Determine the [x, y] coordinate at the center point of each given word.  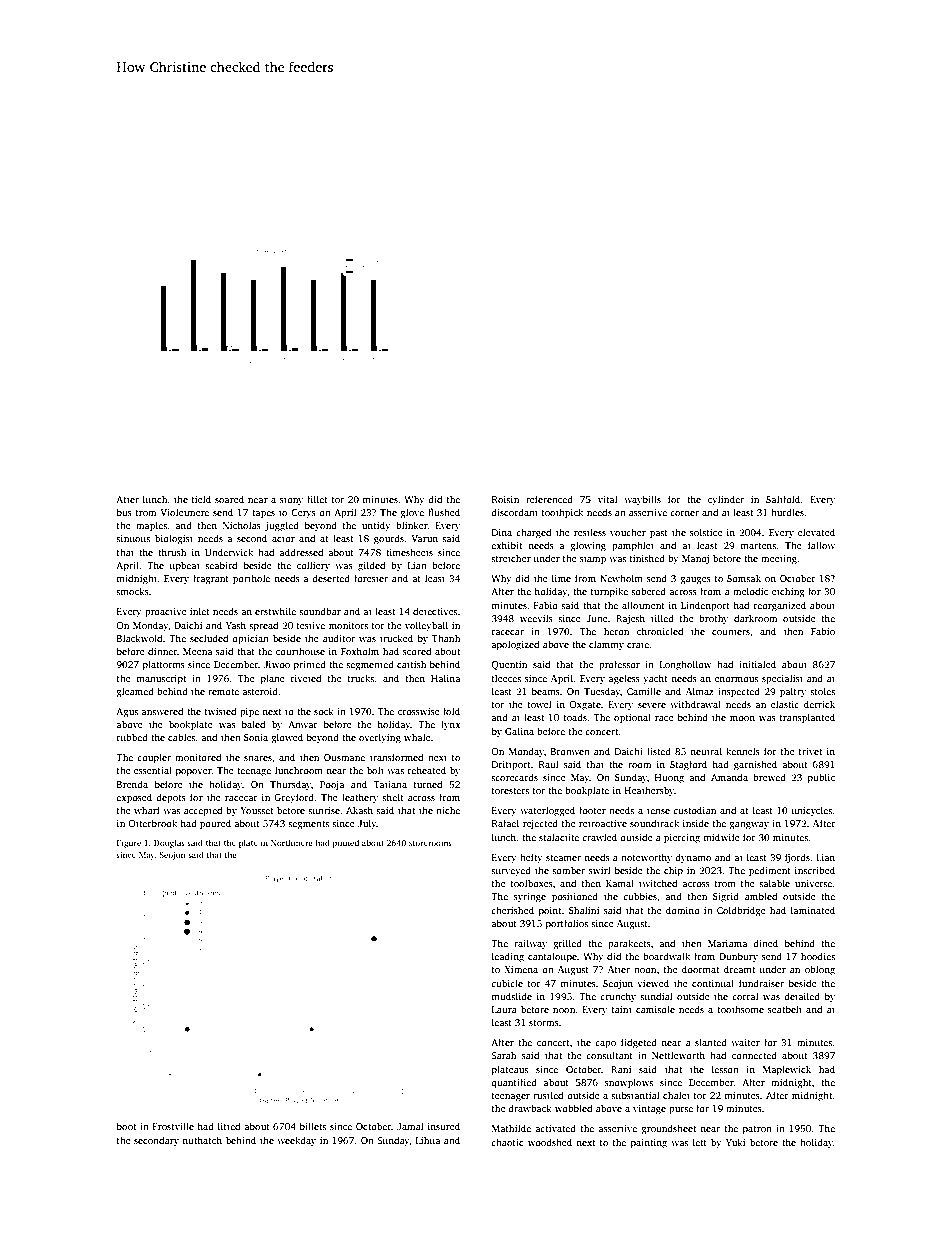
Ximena [521, 969]
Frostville [173, 1126]
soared [229, 499]
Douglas [169, 843]
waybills [642, 500]
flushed [444, 512]
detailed [802, 996]
